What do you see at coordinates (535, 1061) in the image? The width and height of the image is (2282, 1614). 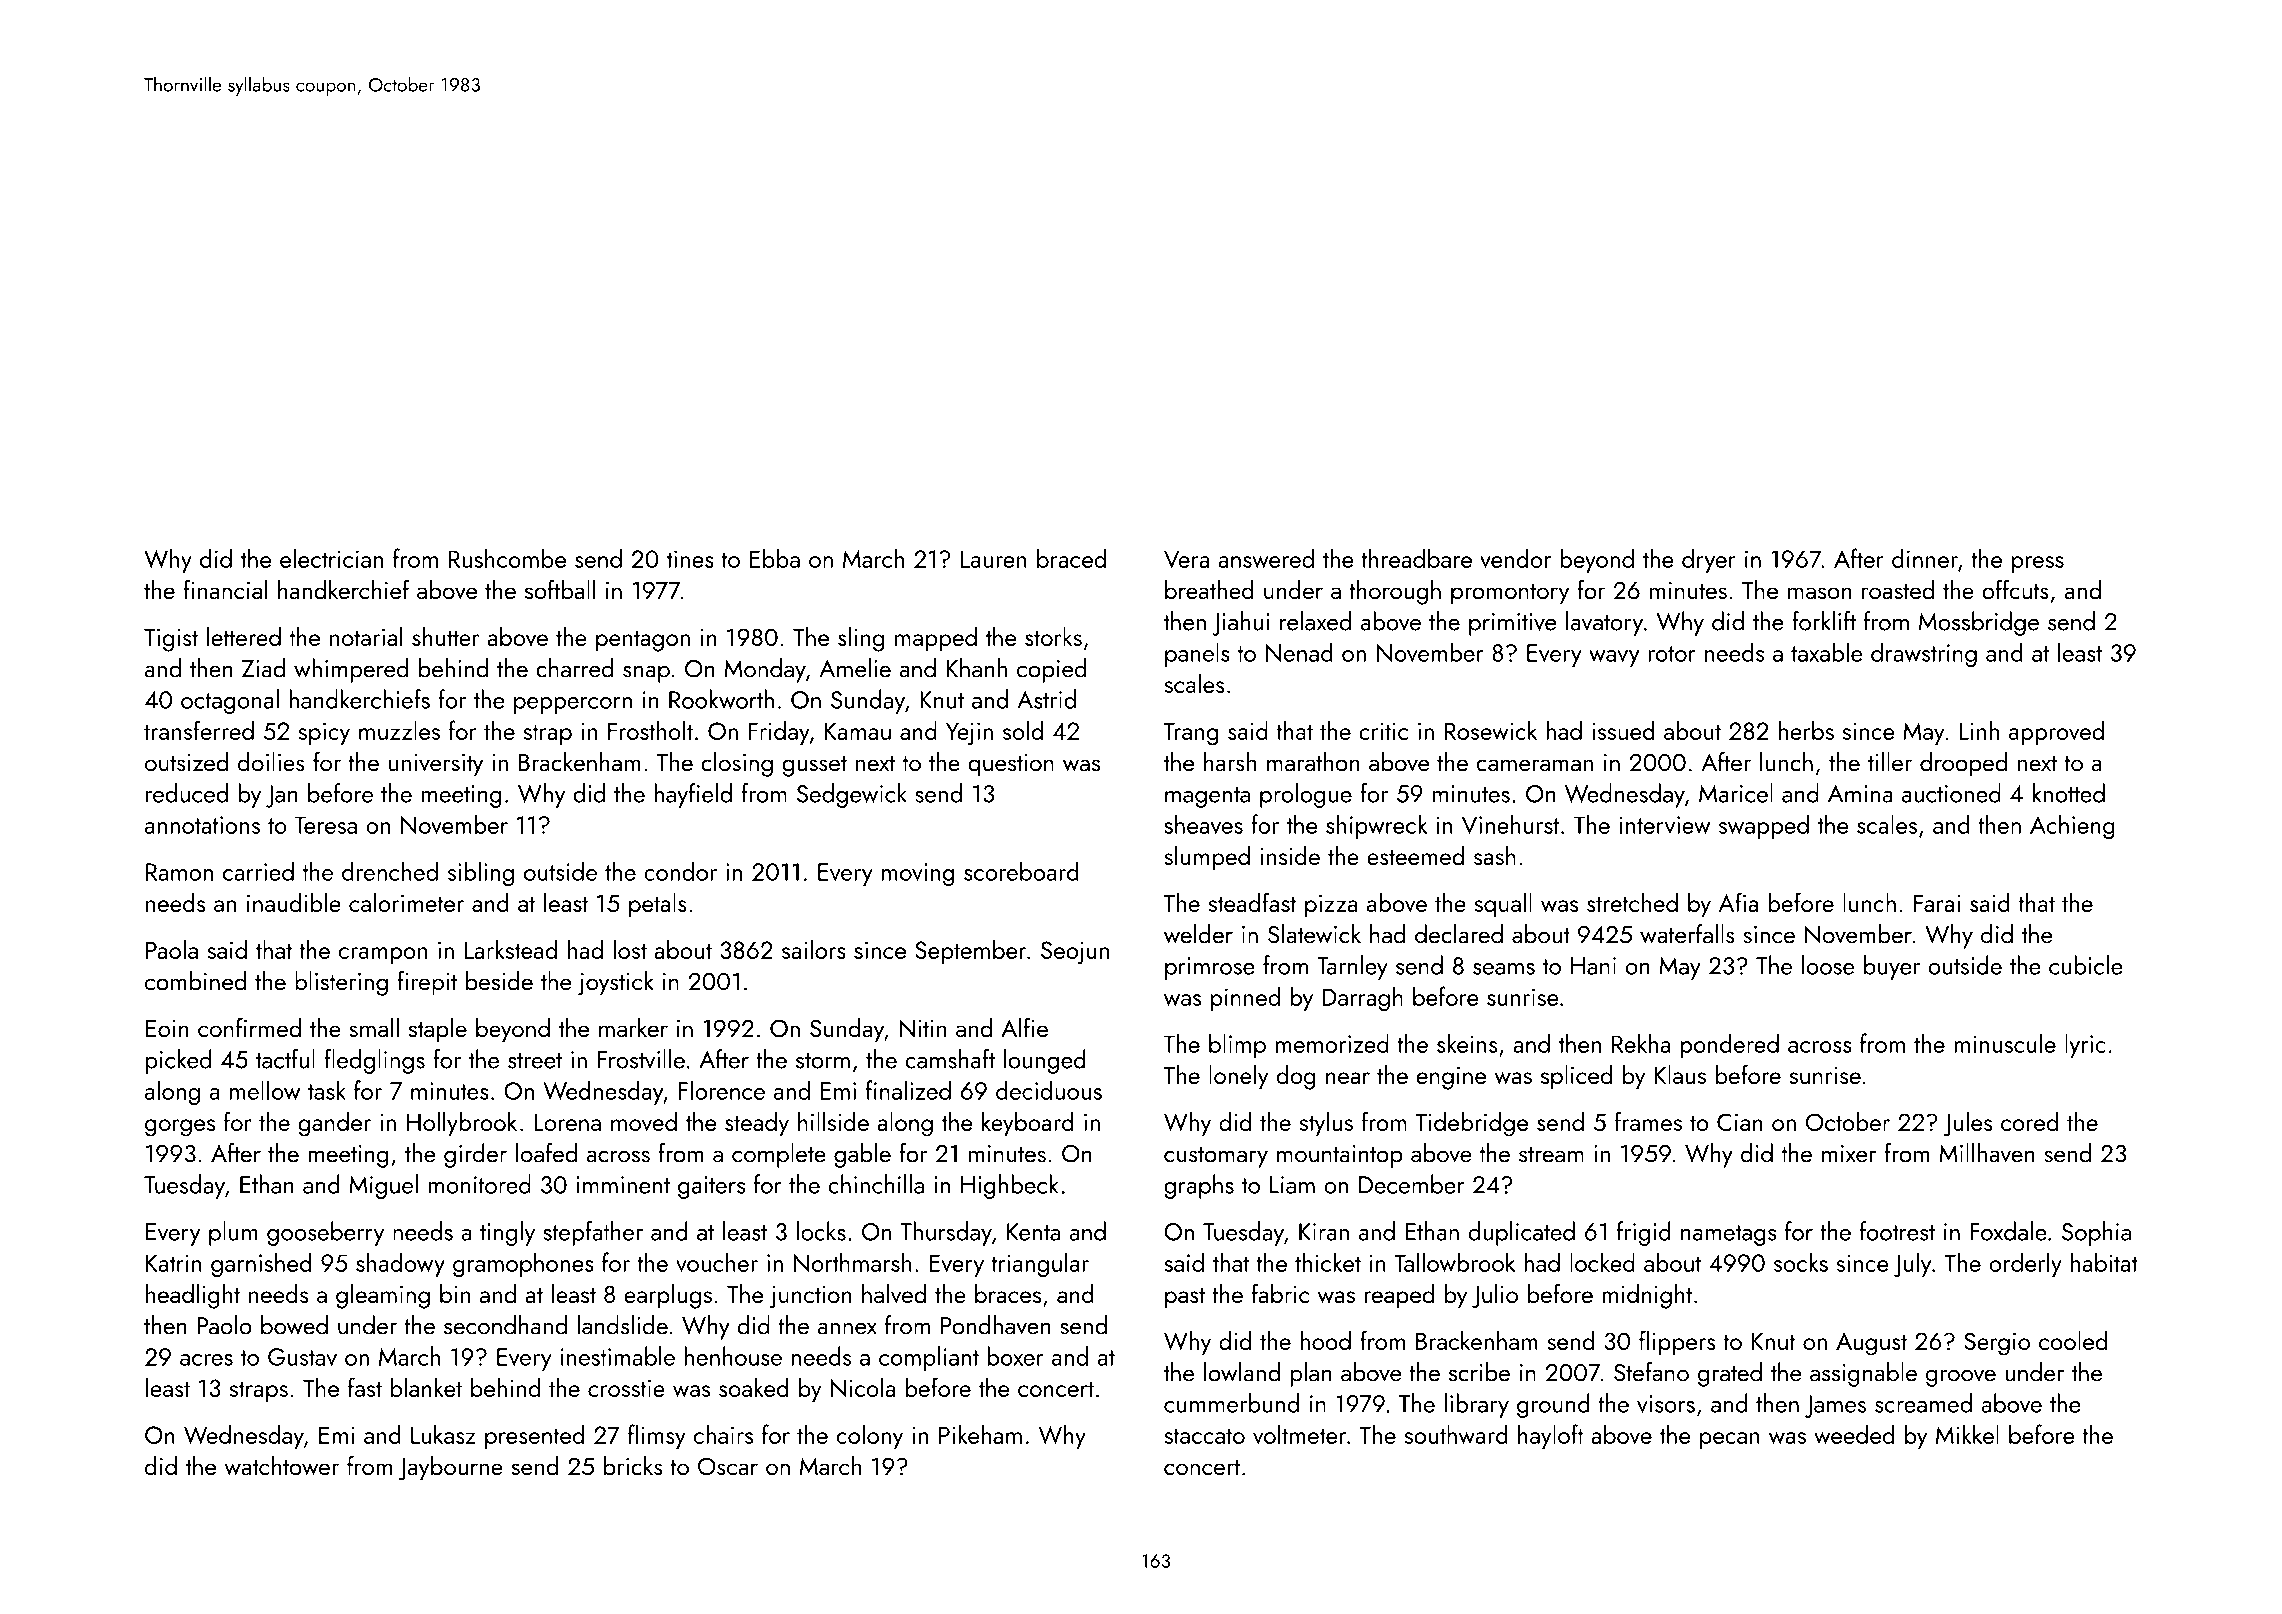 I see `street` at bounding box center [535, 1061].
